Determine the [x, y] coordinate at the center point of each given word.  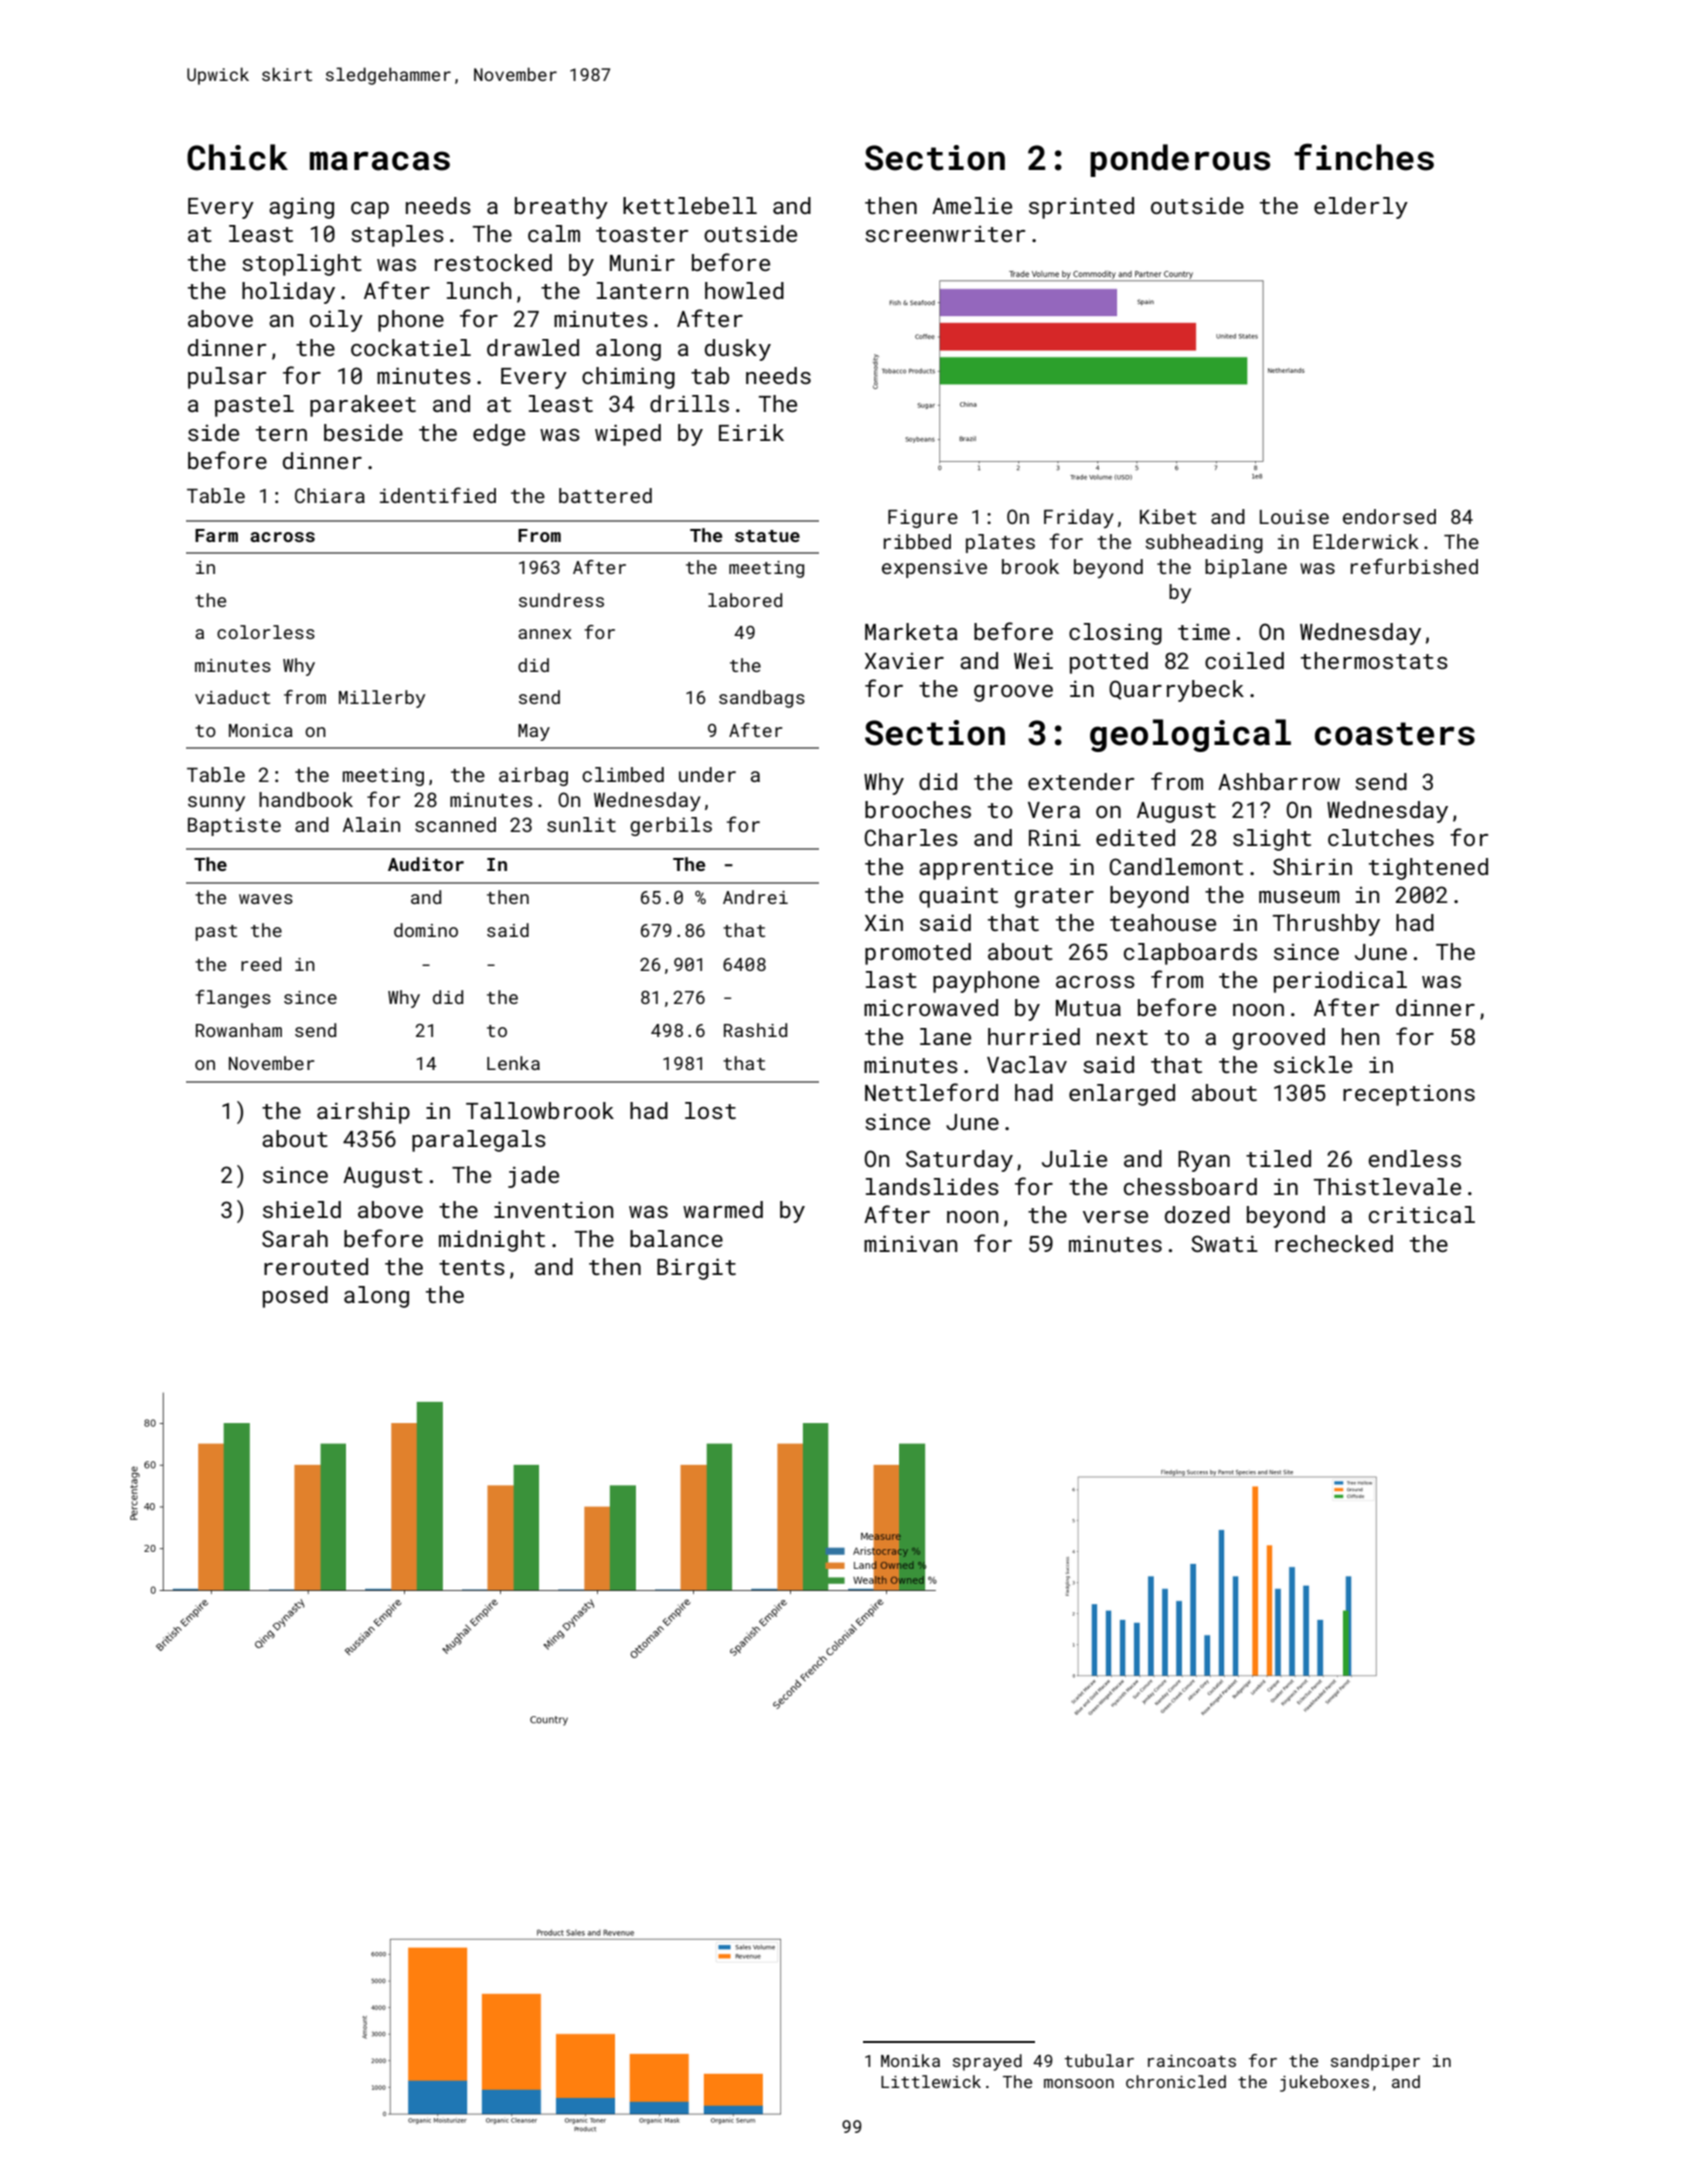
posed [295, 1297]
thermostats [1374, 660]
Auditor [426, 864]
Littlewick [931, 2081]
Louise [1294, 516]
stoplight [302, 265]
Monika [910, 2060]
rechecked [1334, 1243]
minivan [910, 1243]
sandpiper [1375, 2062]
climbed [623, 774]
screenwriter [945, 234]
